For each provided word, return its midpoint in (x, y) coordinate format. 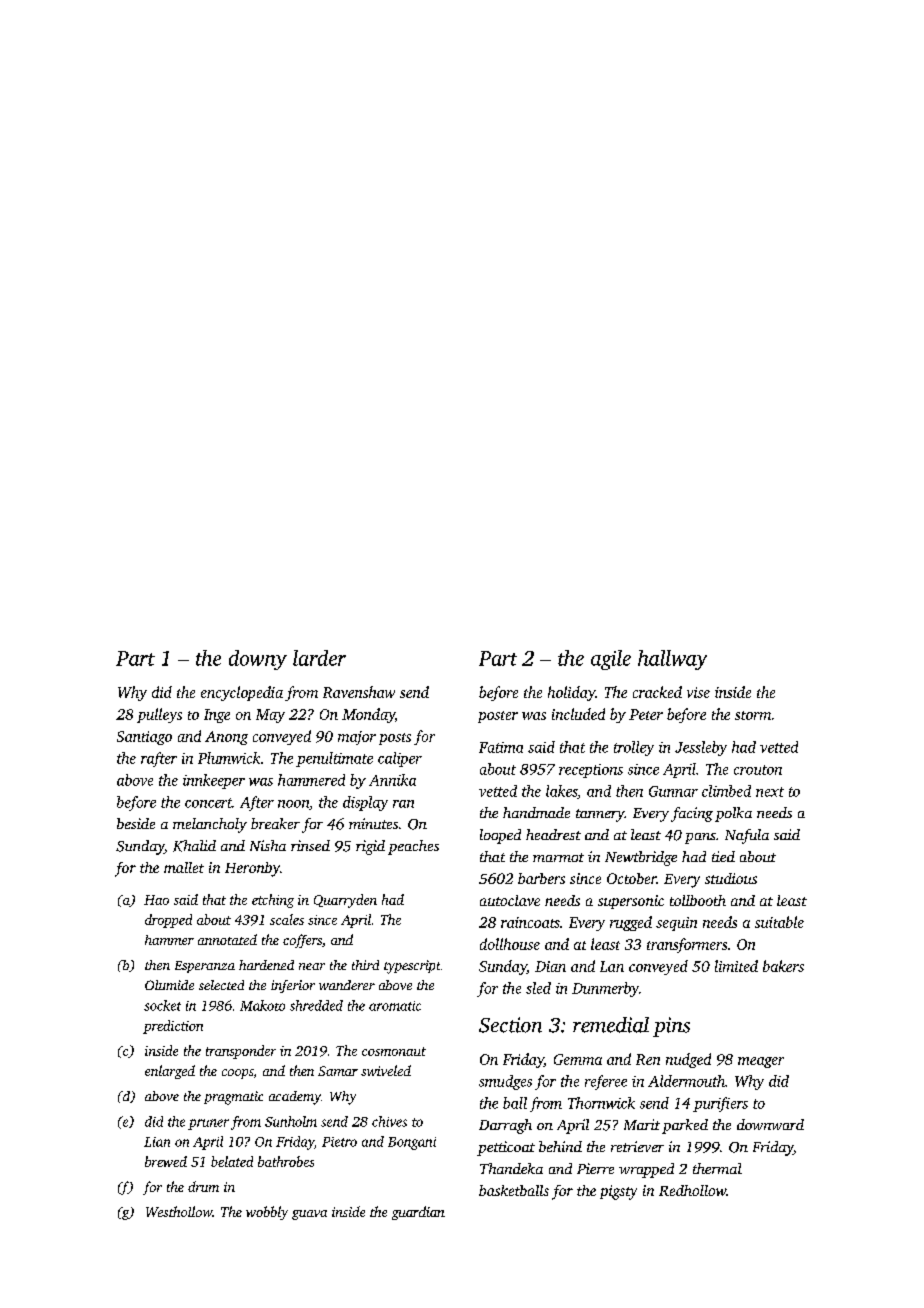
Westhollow (179, 1211)
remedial (611, 1025)
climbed (726, 791)
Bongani (412, 1143)
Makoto (262, 1005)
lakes (561, 791)
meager (761, 1062)
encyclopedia (242, 693)
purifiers (720, 1104)
